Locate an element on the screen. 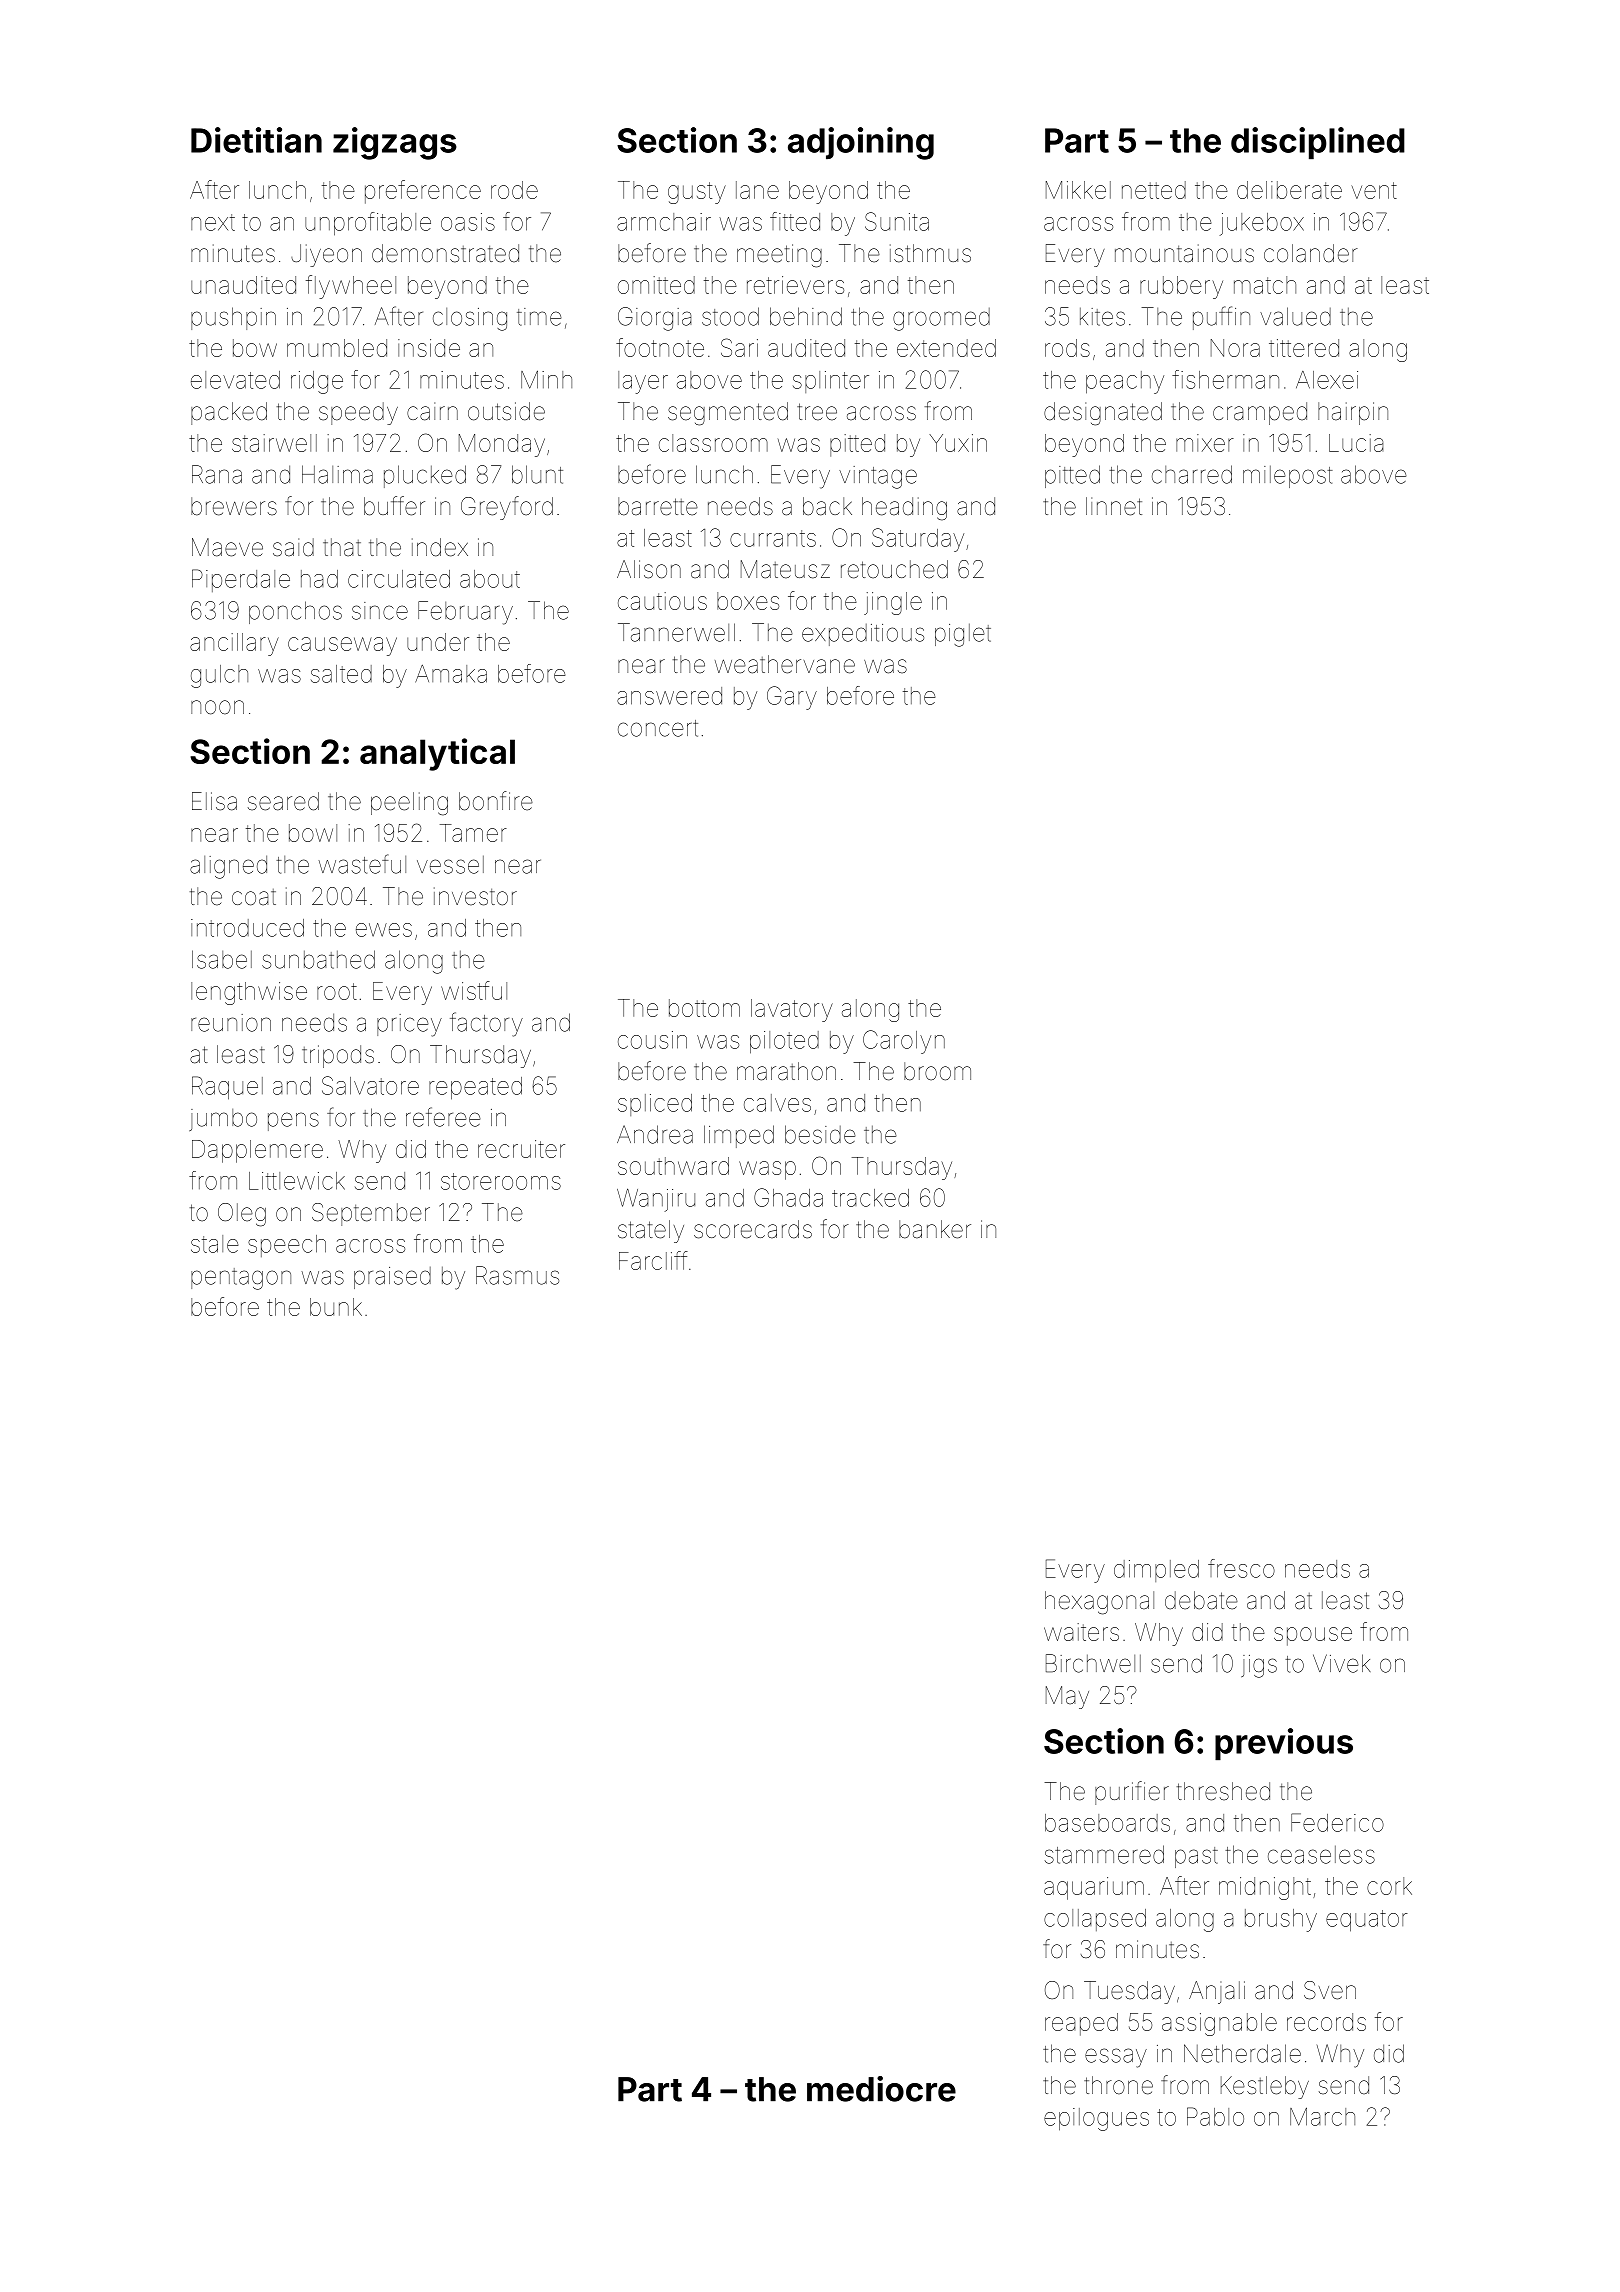 Image resolution: width=1620 pixels, height=2292 pixels. factory is located at coordinates (486, 1024).
